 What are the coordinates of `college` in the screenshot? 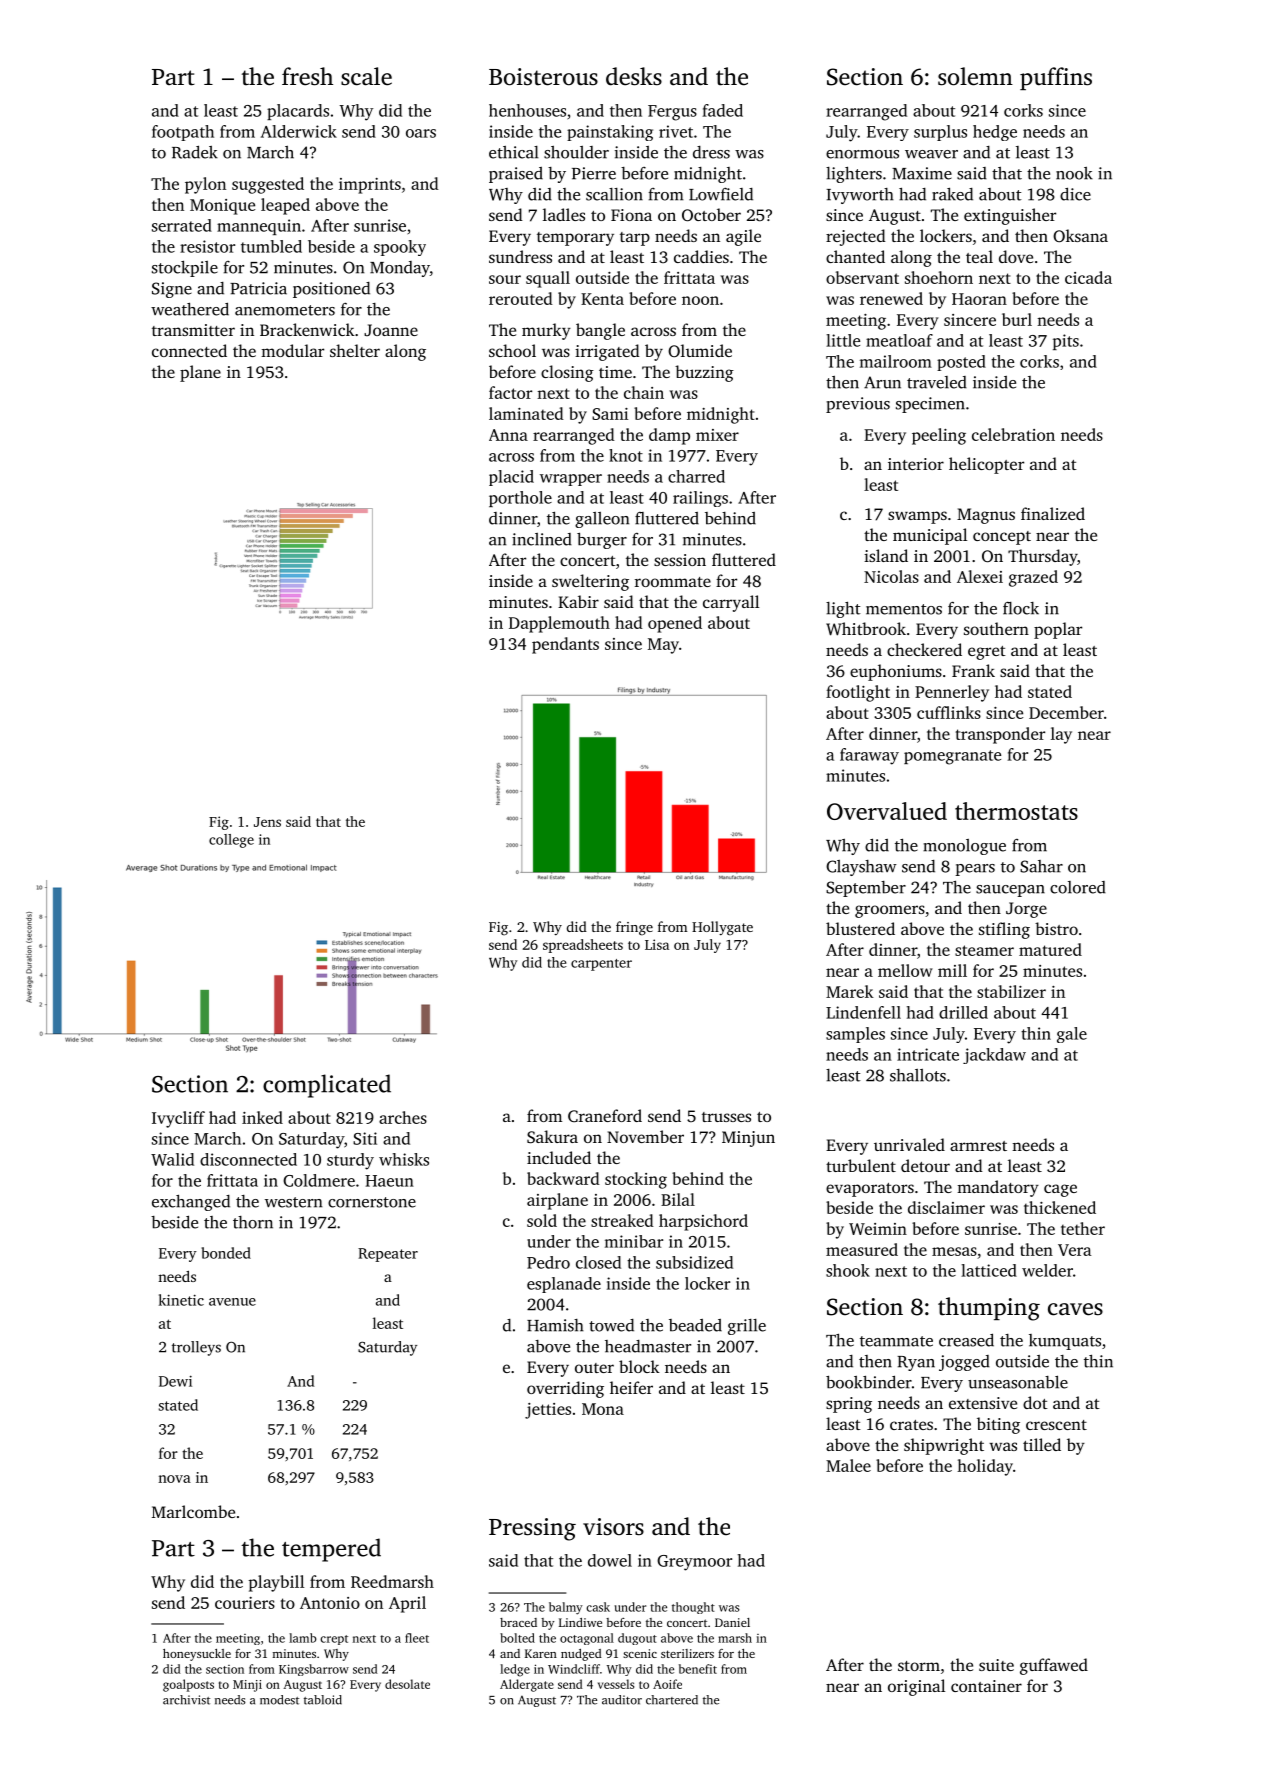 It's located at (231, 841).
